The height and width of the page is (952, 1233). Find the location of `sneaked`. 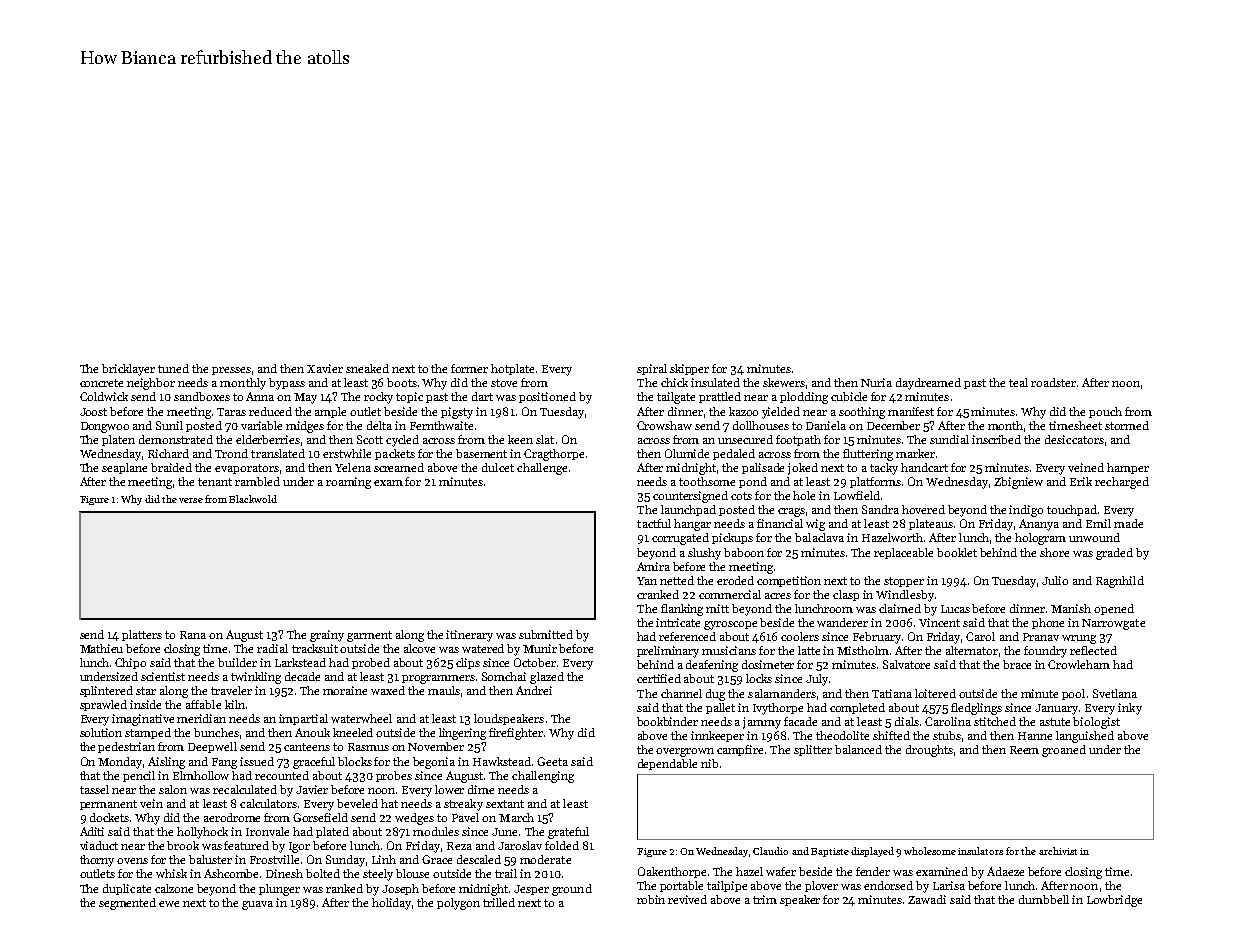

sneaked is located at coordinates (367, 368).
